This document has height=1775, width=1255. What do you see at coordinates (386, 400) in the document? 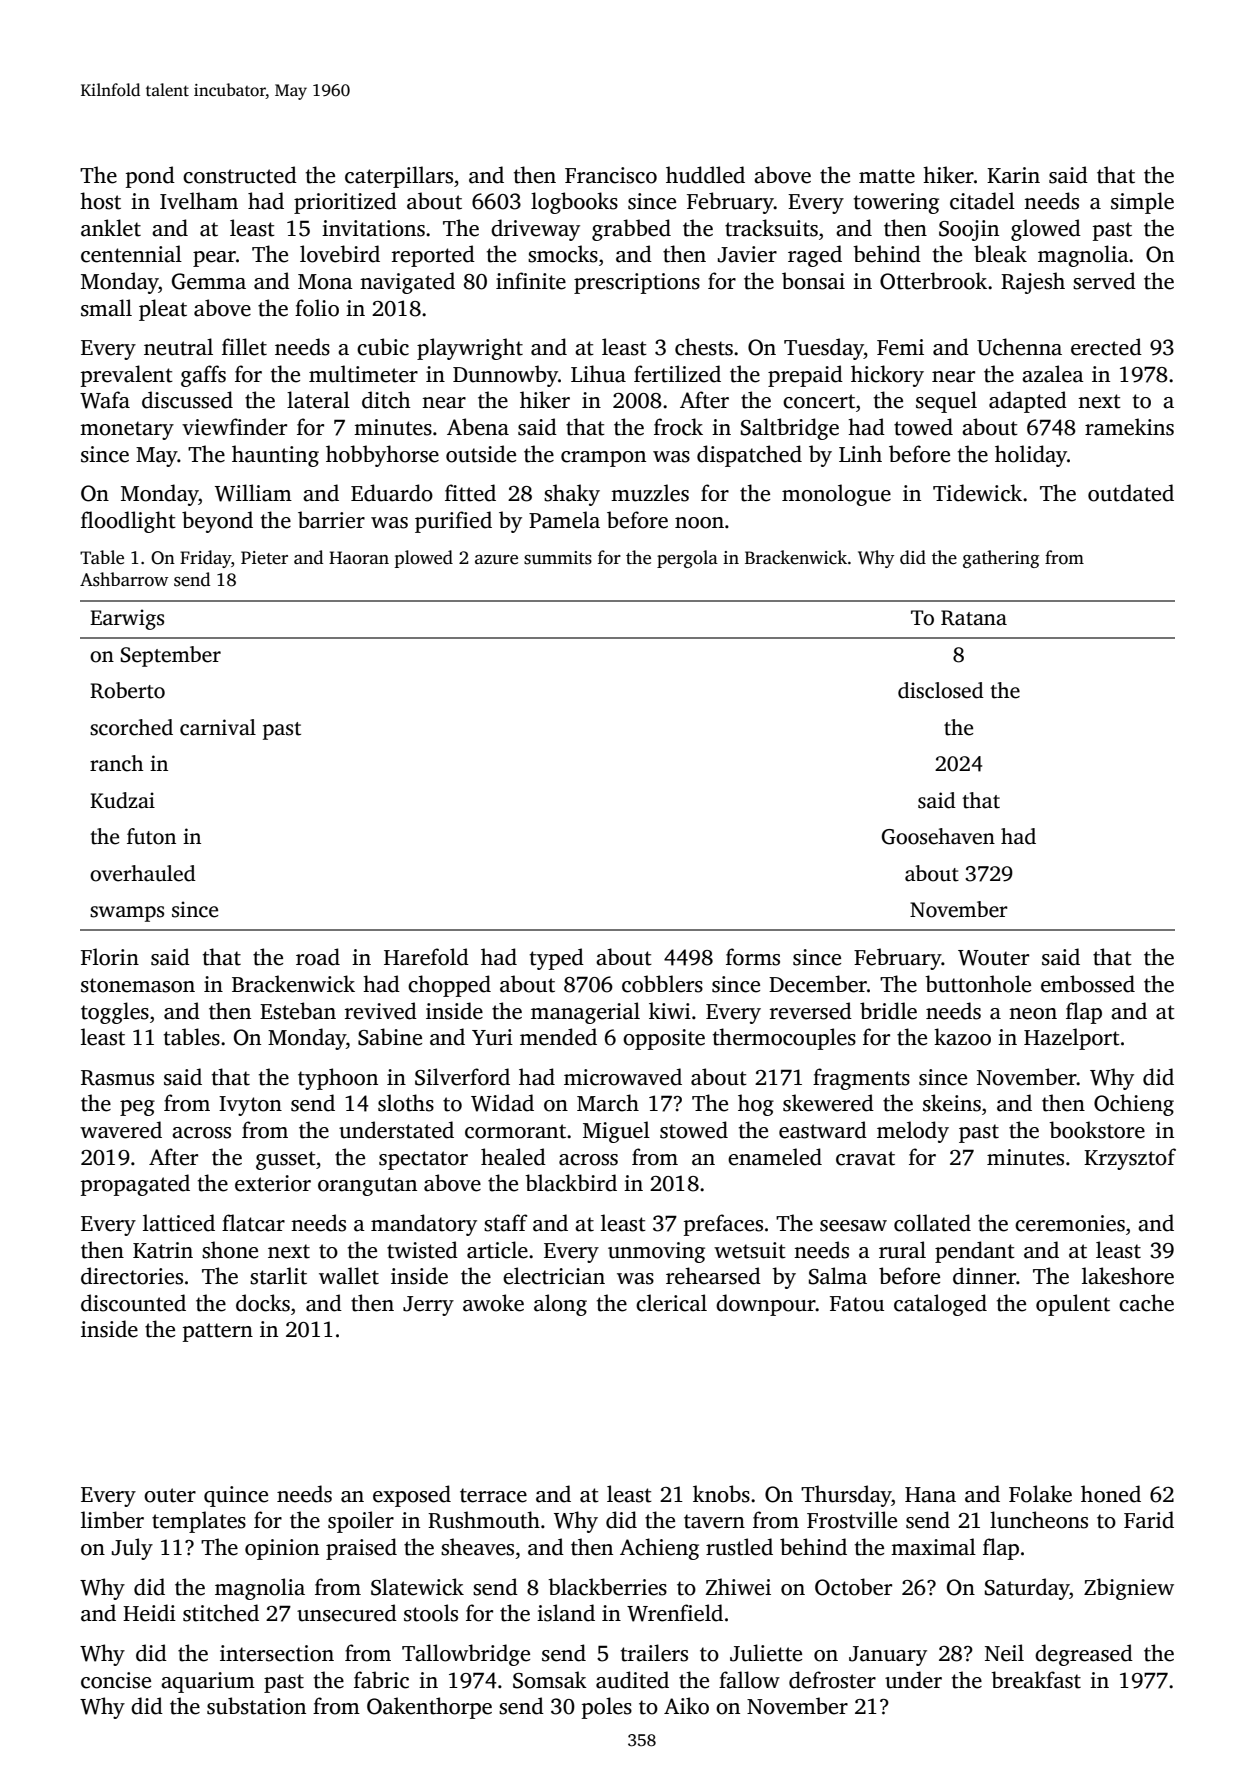
I see `ditch` at bounding box center [386, 400].
